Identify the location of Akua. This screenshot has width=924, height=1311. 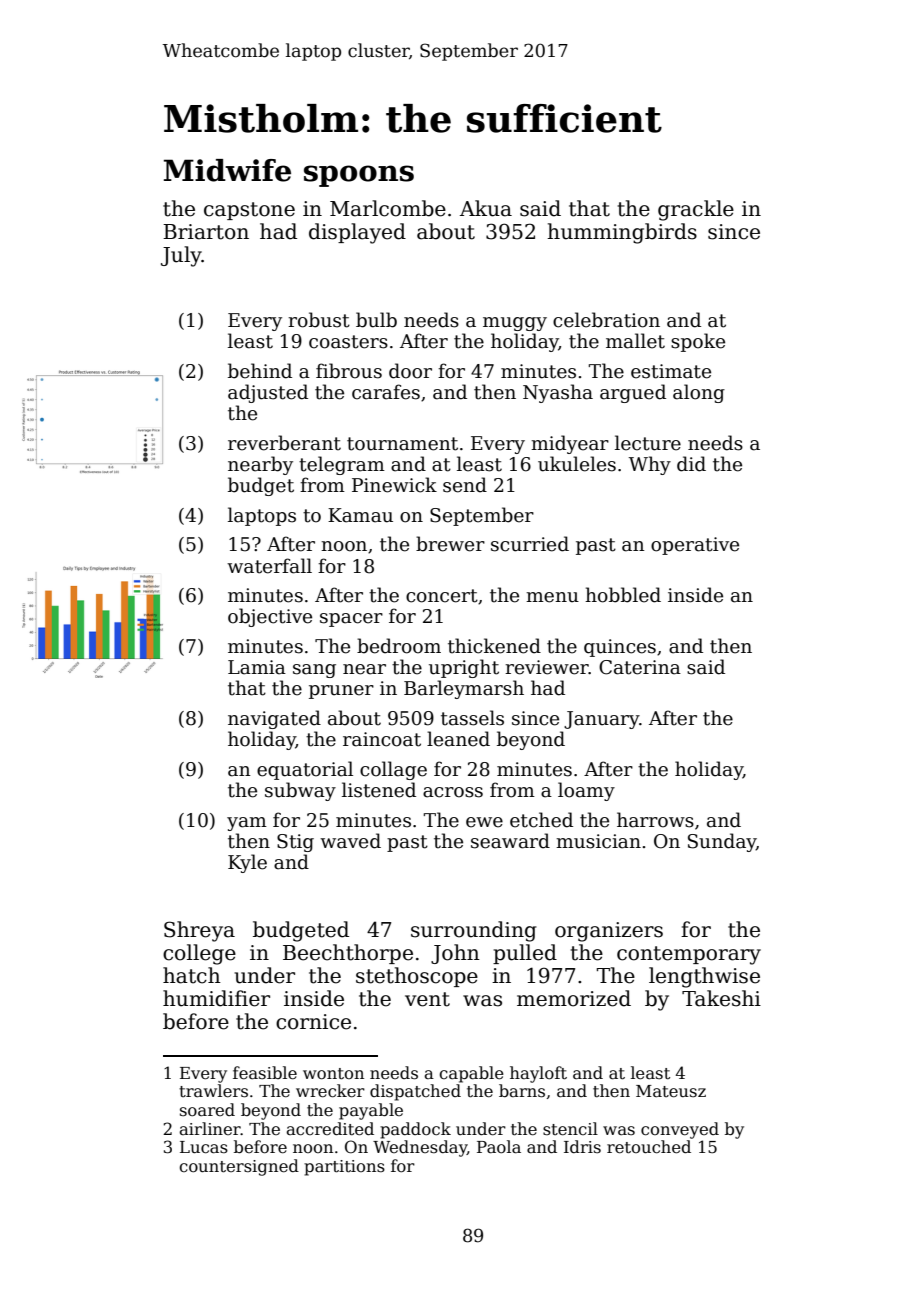
(486, 208).
